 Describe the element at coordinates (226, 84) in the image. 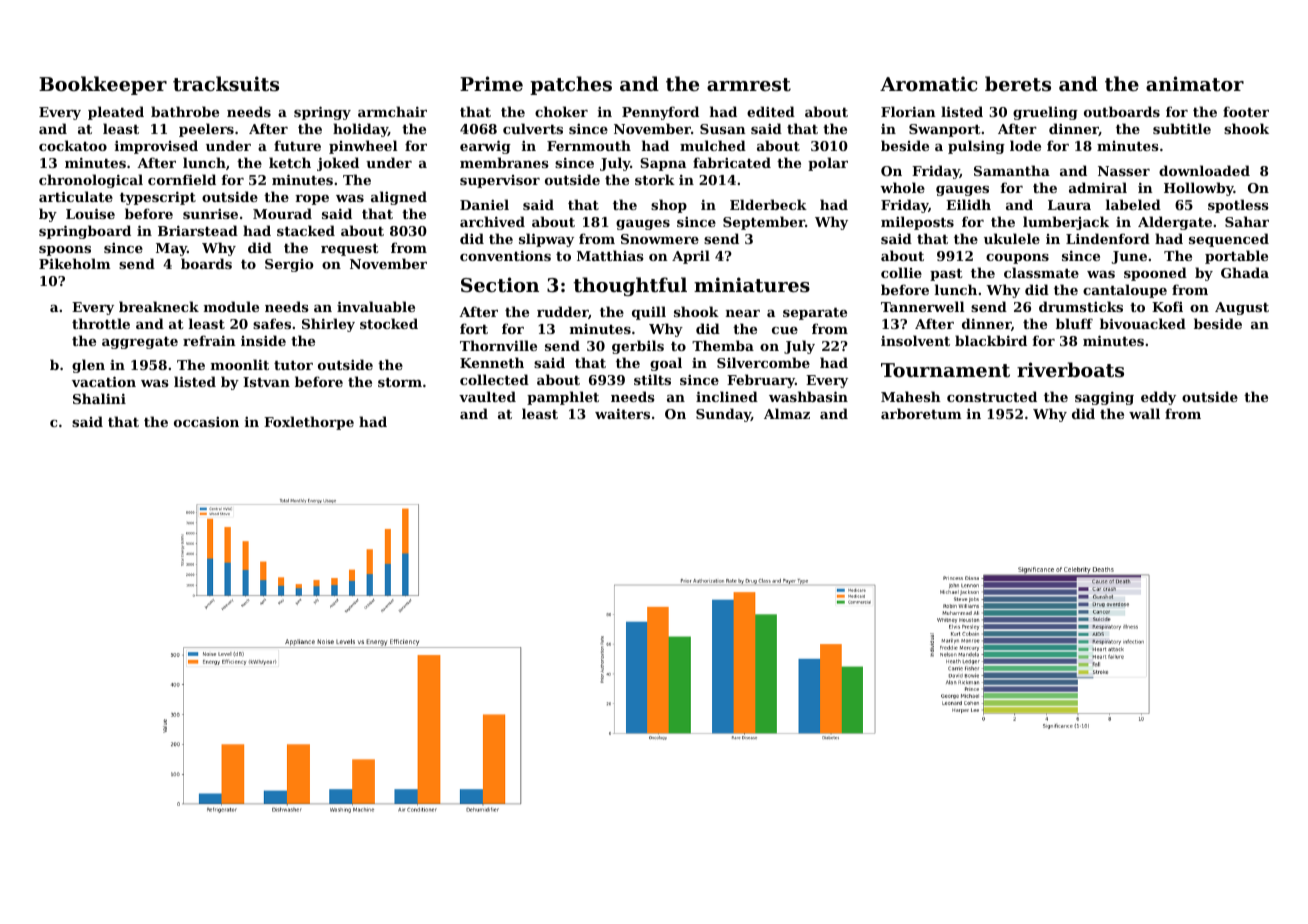

I see `tracksuits` at that location.
